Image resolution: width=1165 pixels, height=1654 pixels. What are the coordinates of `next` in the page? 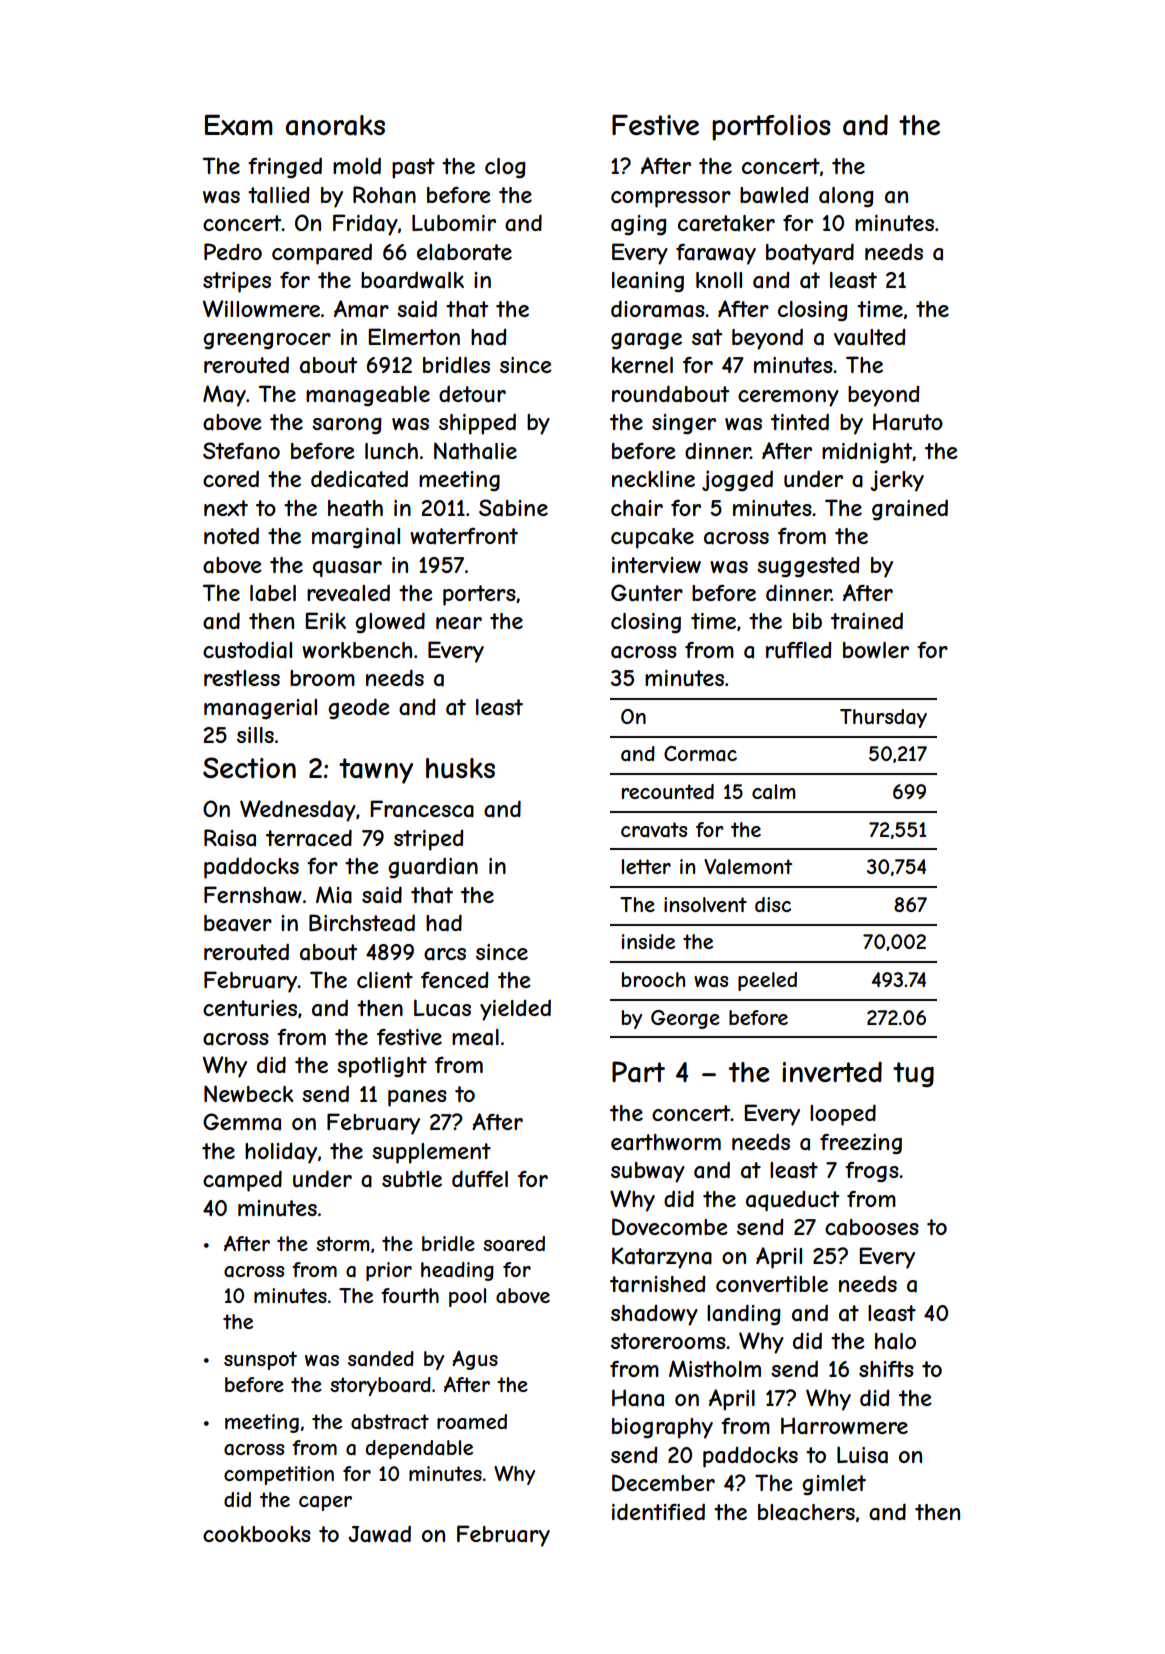 It's located at (226, 508).
